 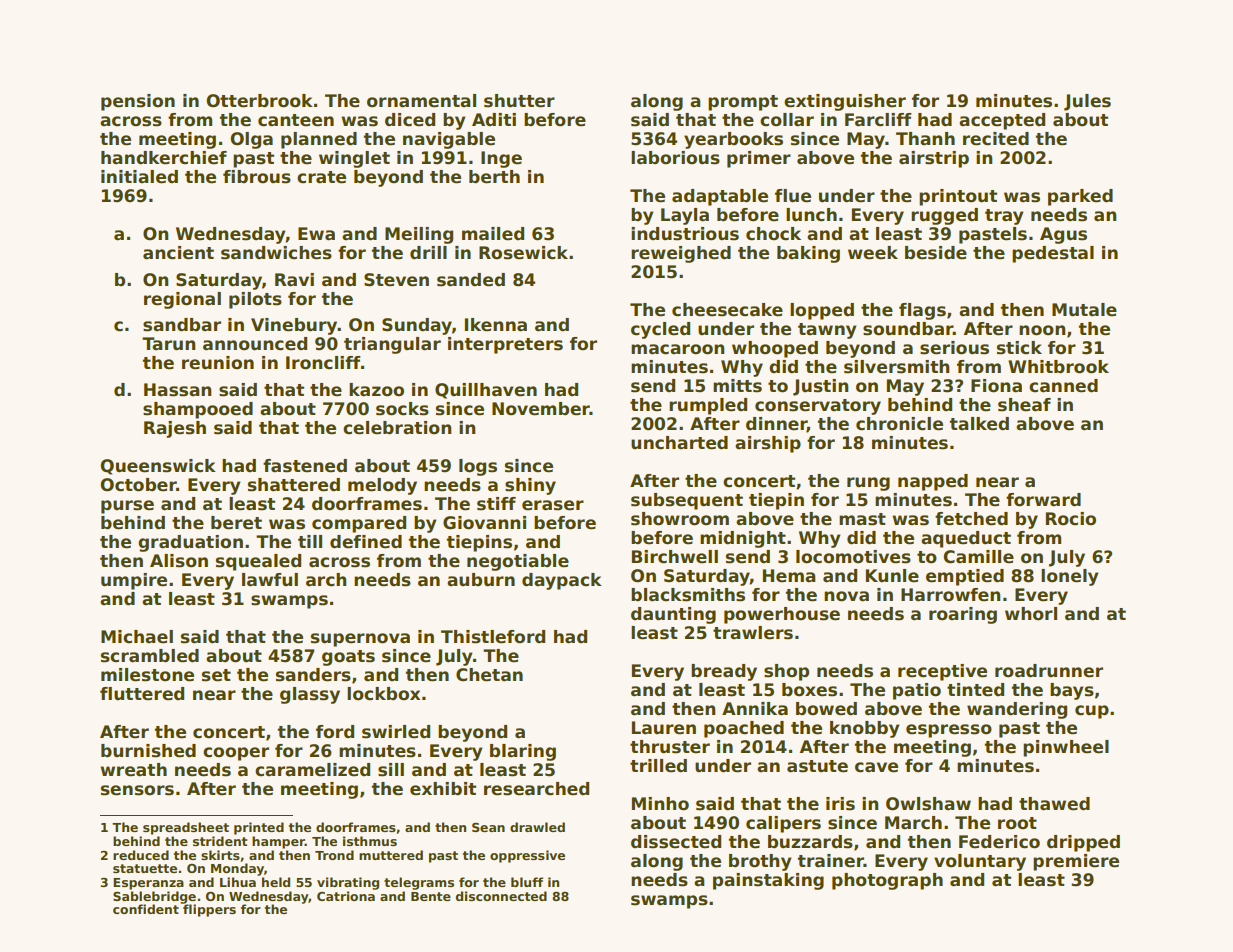 I want to click on uncharted, so click(x=679, y=443).
